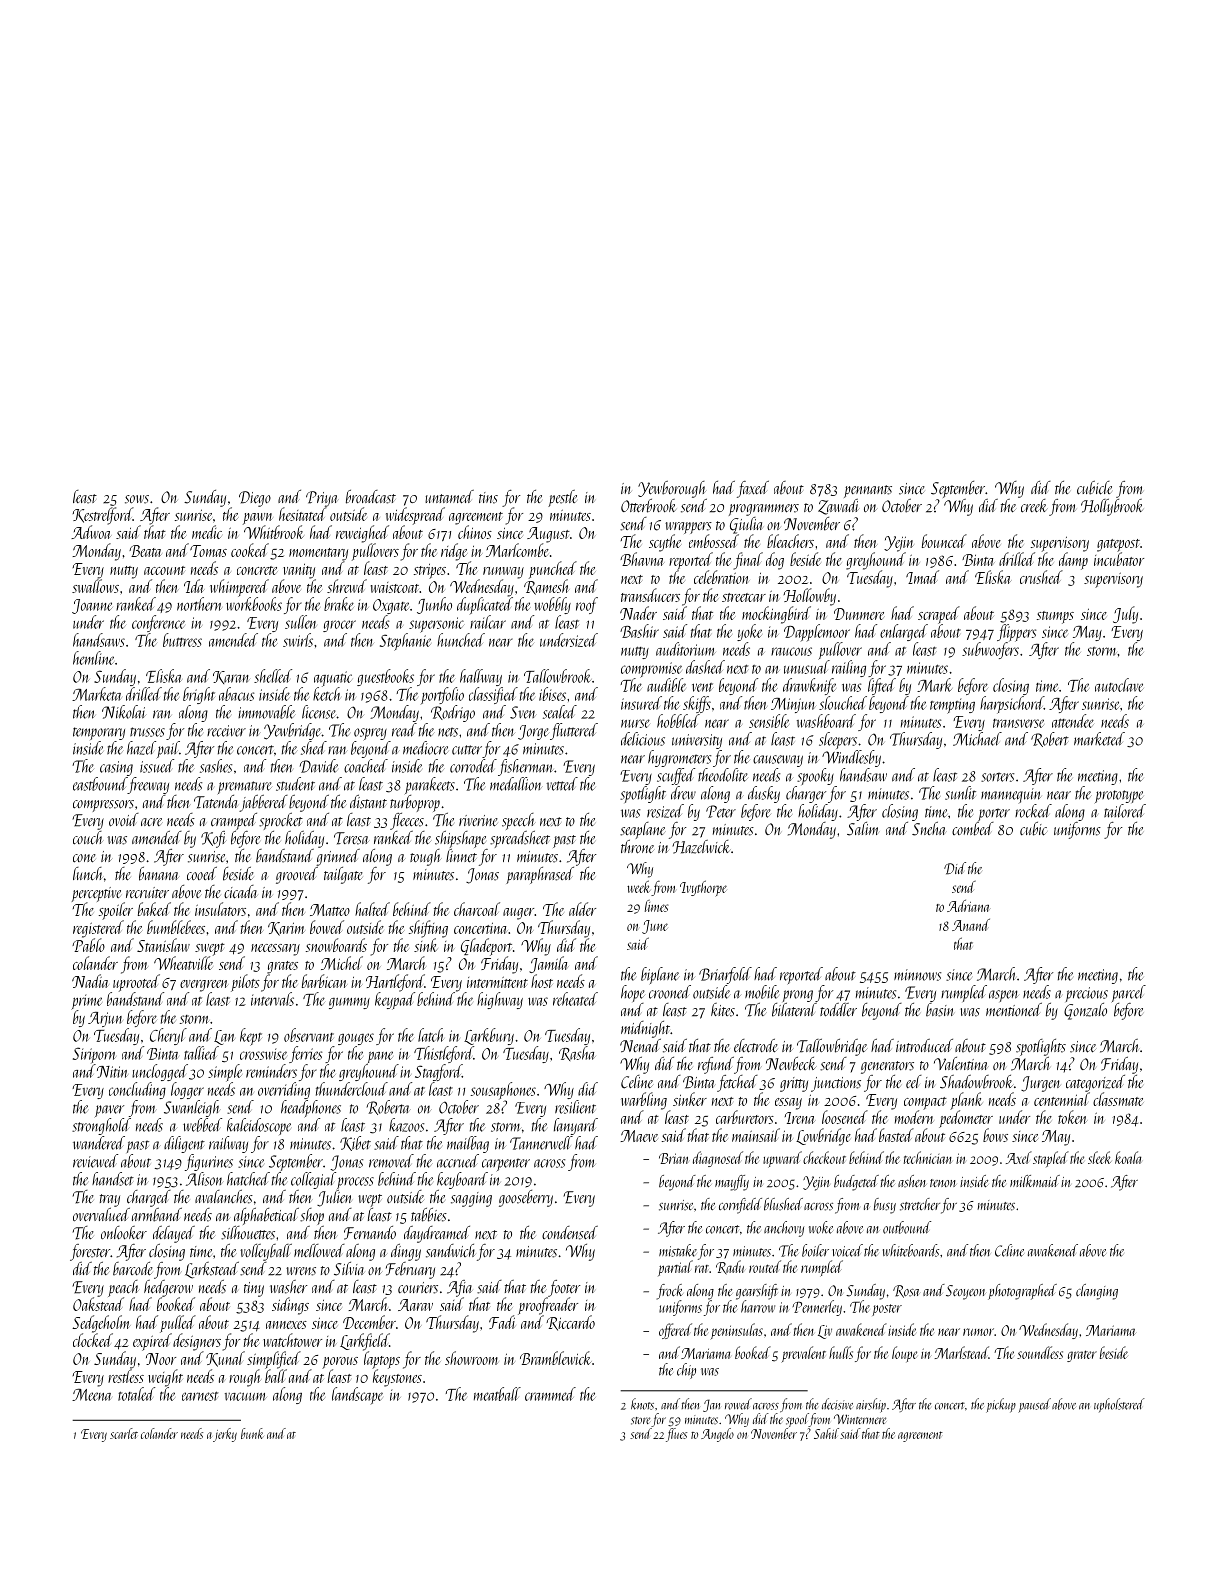 This page has height=1573, width=1216. Describe the element at coordinates (582, 909) in the page. I see `alder` at that location.
